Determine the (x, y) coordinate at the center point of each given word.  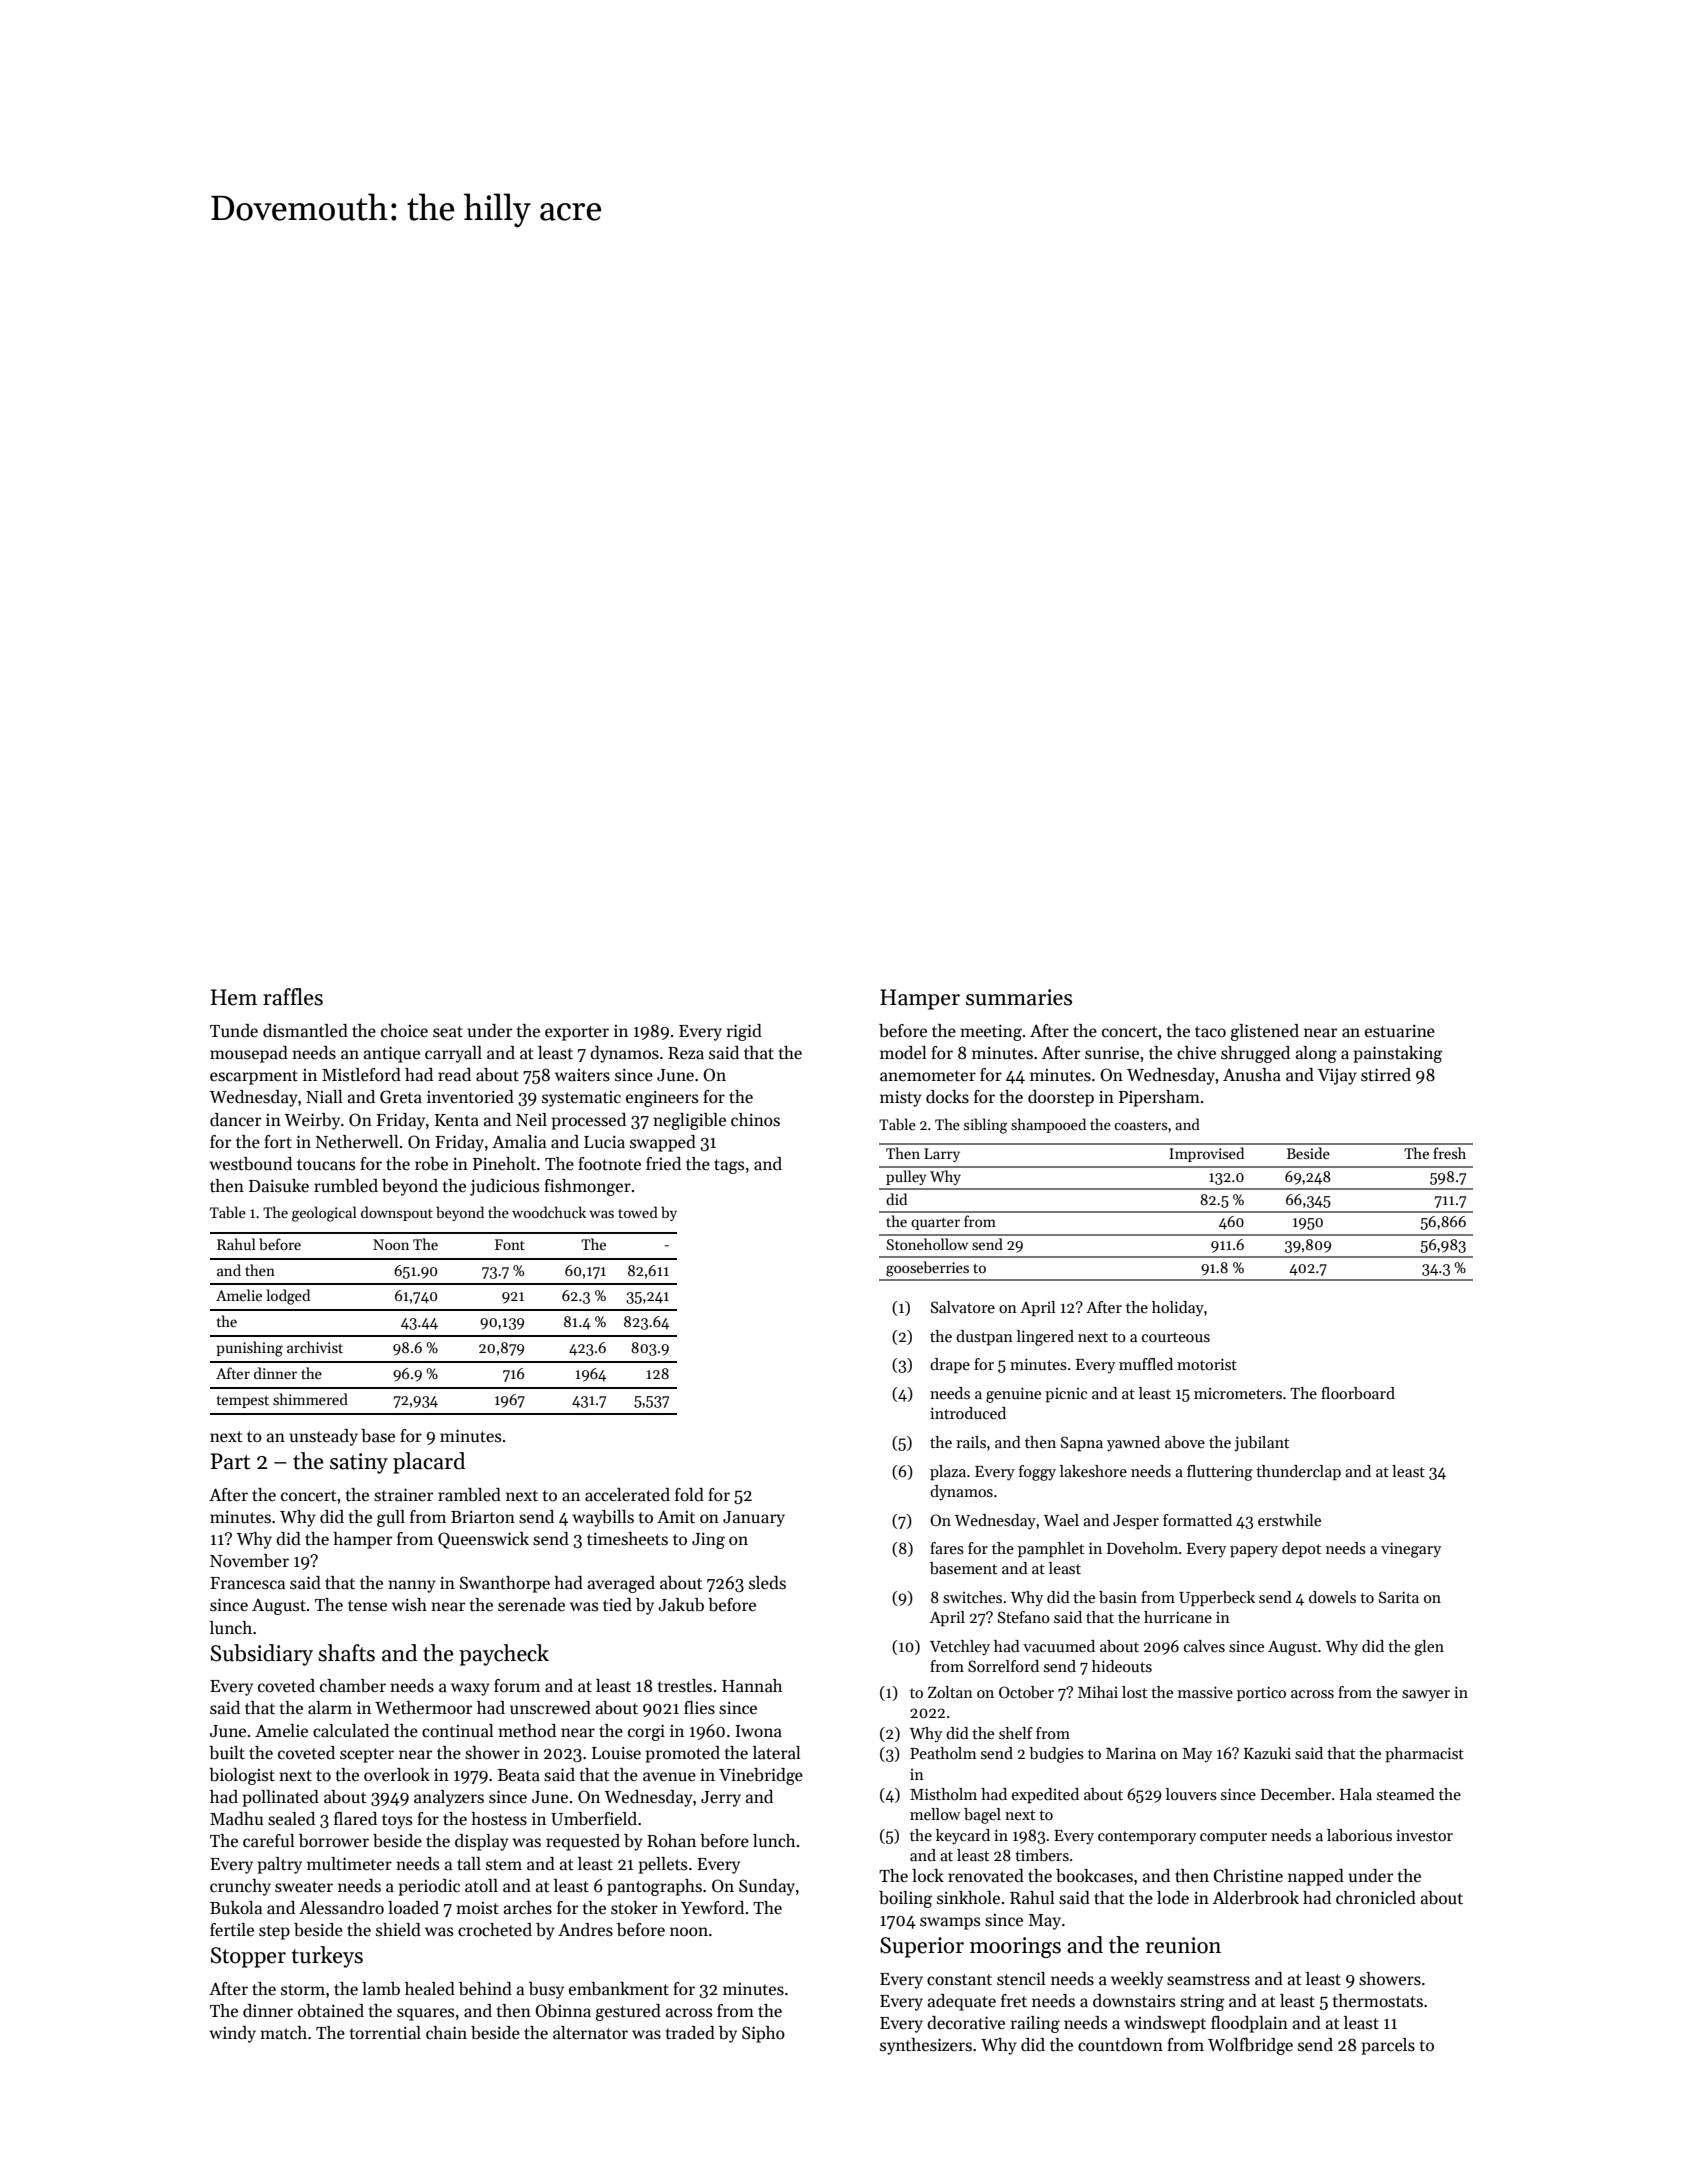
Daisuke (279, 1186)
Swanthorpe (505, 1584)
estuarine (1400, 1031)
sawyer (1426, 1696)
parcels (1388, 2046)
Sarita (1399, 1597)
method (527, 1731)
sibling (986, 1126)
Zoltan (950, 1692)
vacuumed (1059, 1646)
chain (446, 2032)
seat (448, 1032)
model (903, 1052)
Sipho (763, 2034)
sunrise (1112, 1053)
